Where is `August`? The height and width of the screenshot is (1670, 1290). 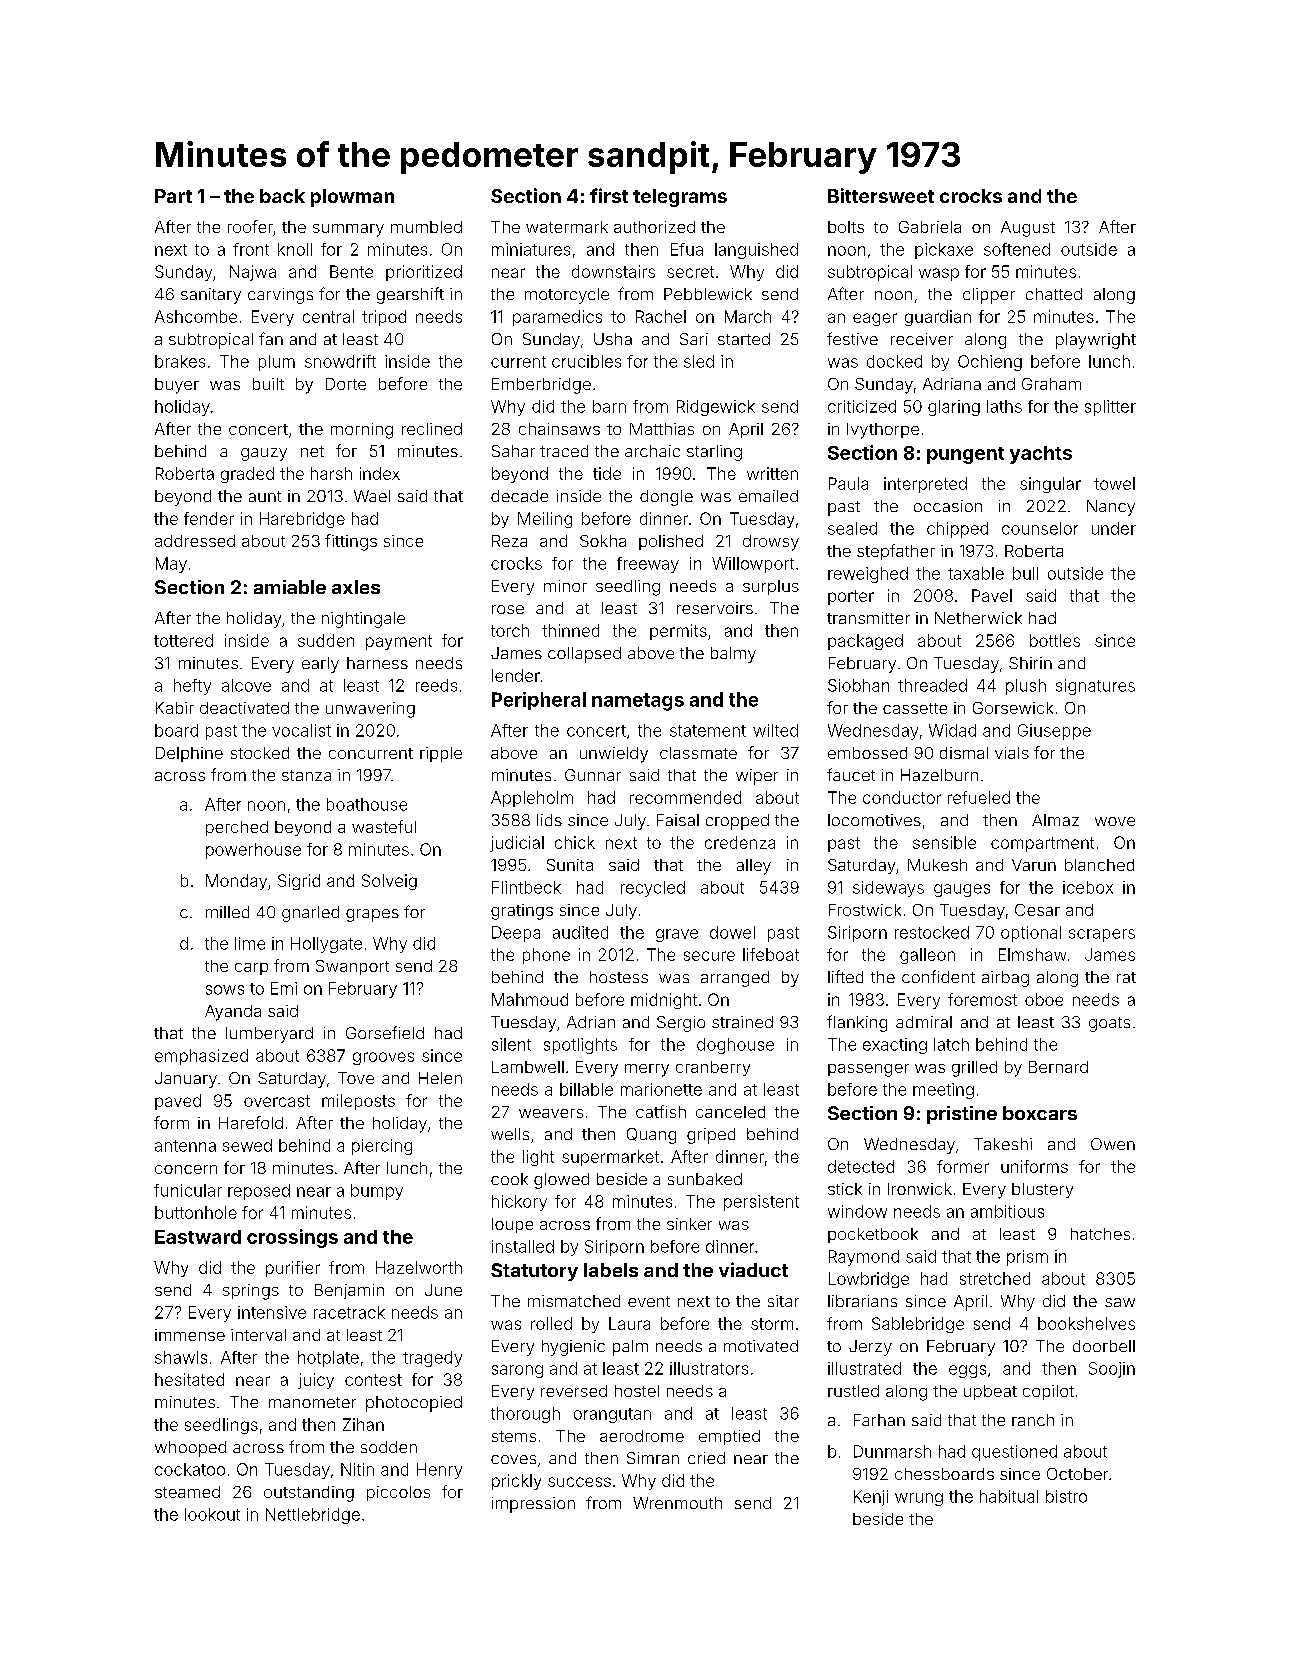
August is located at coordinates (1028, 229).
